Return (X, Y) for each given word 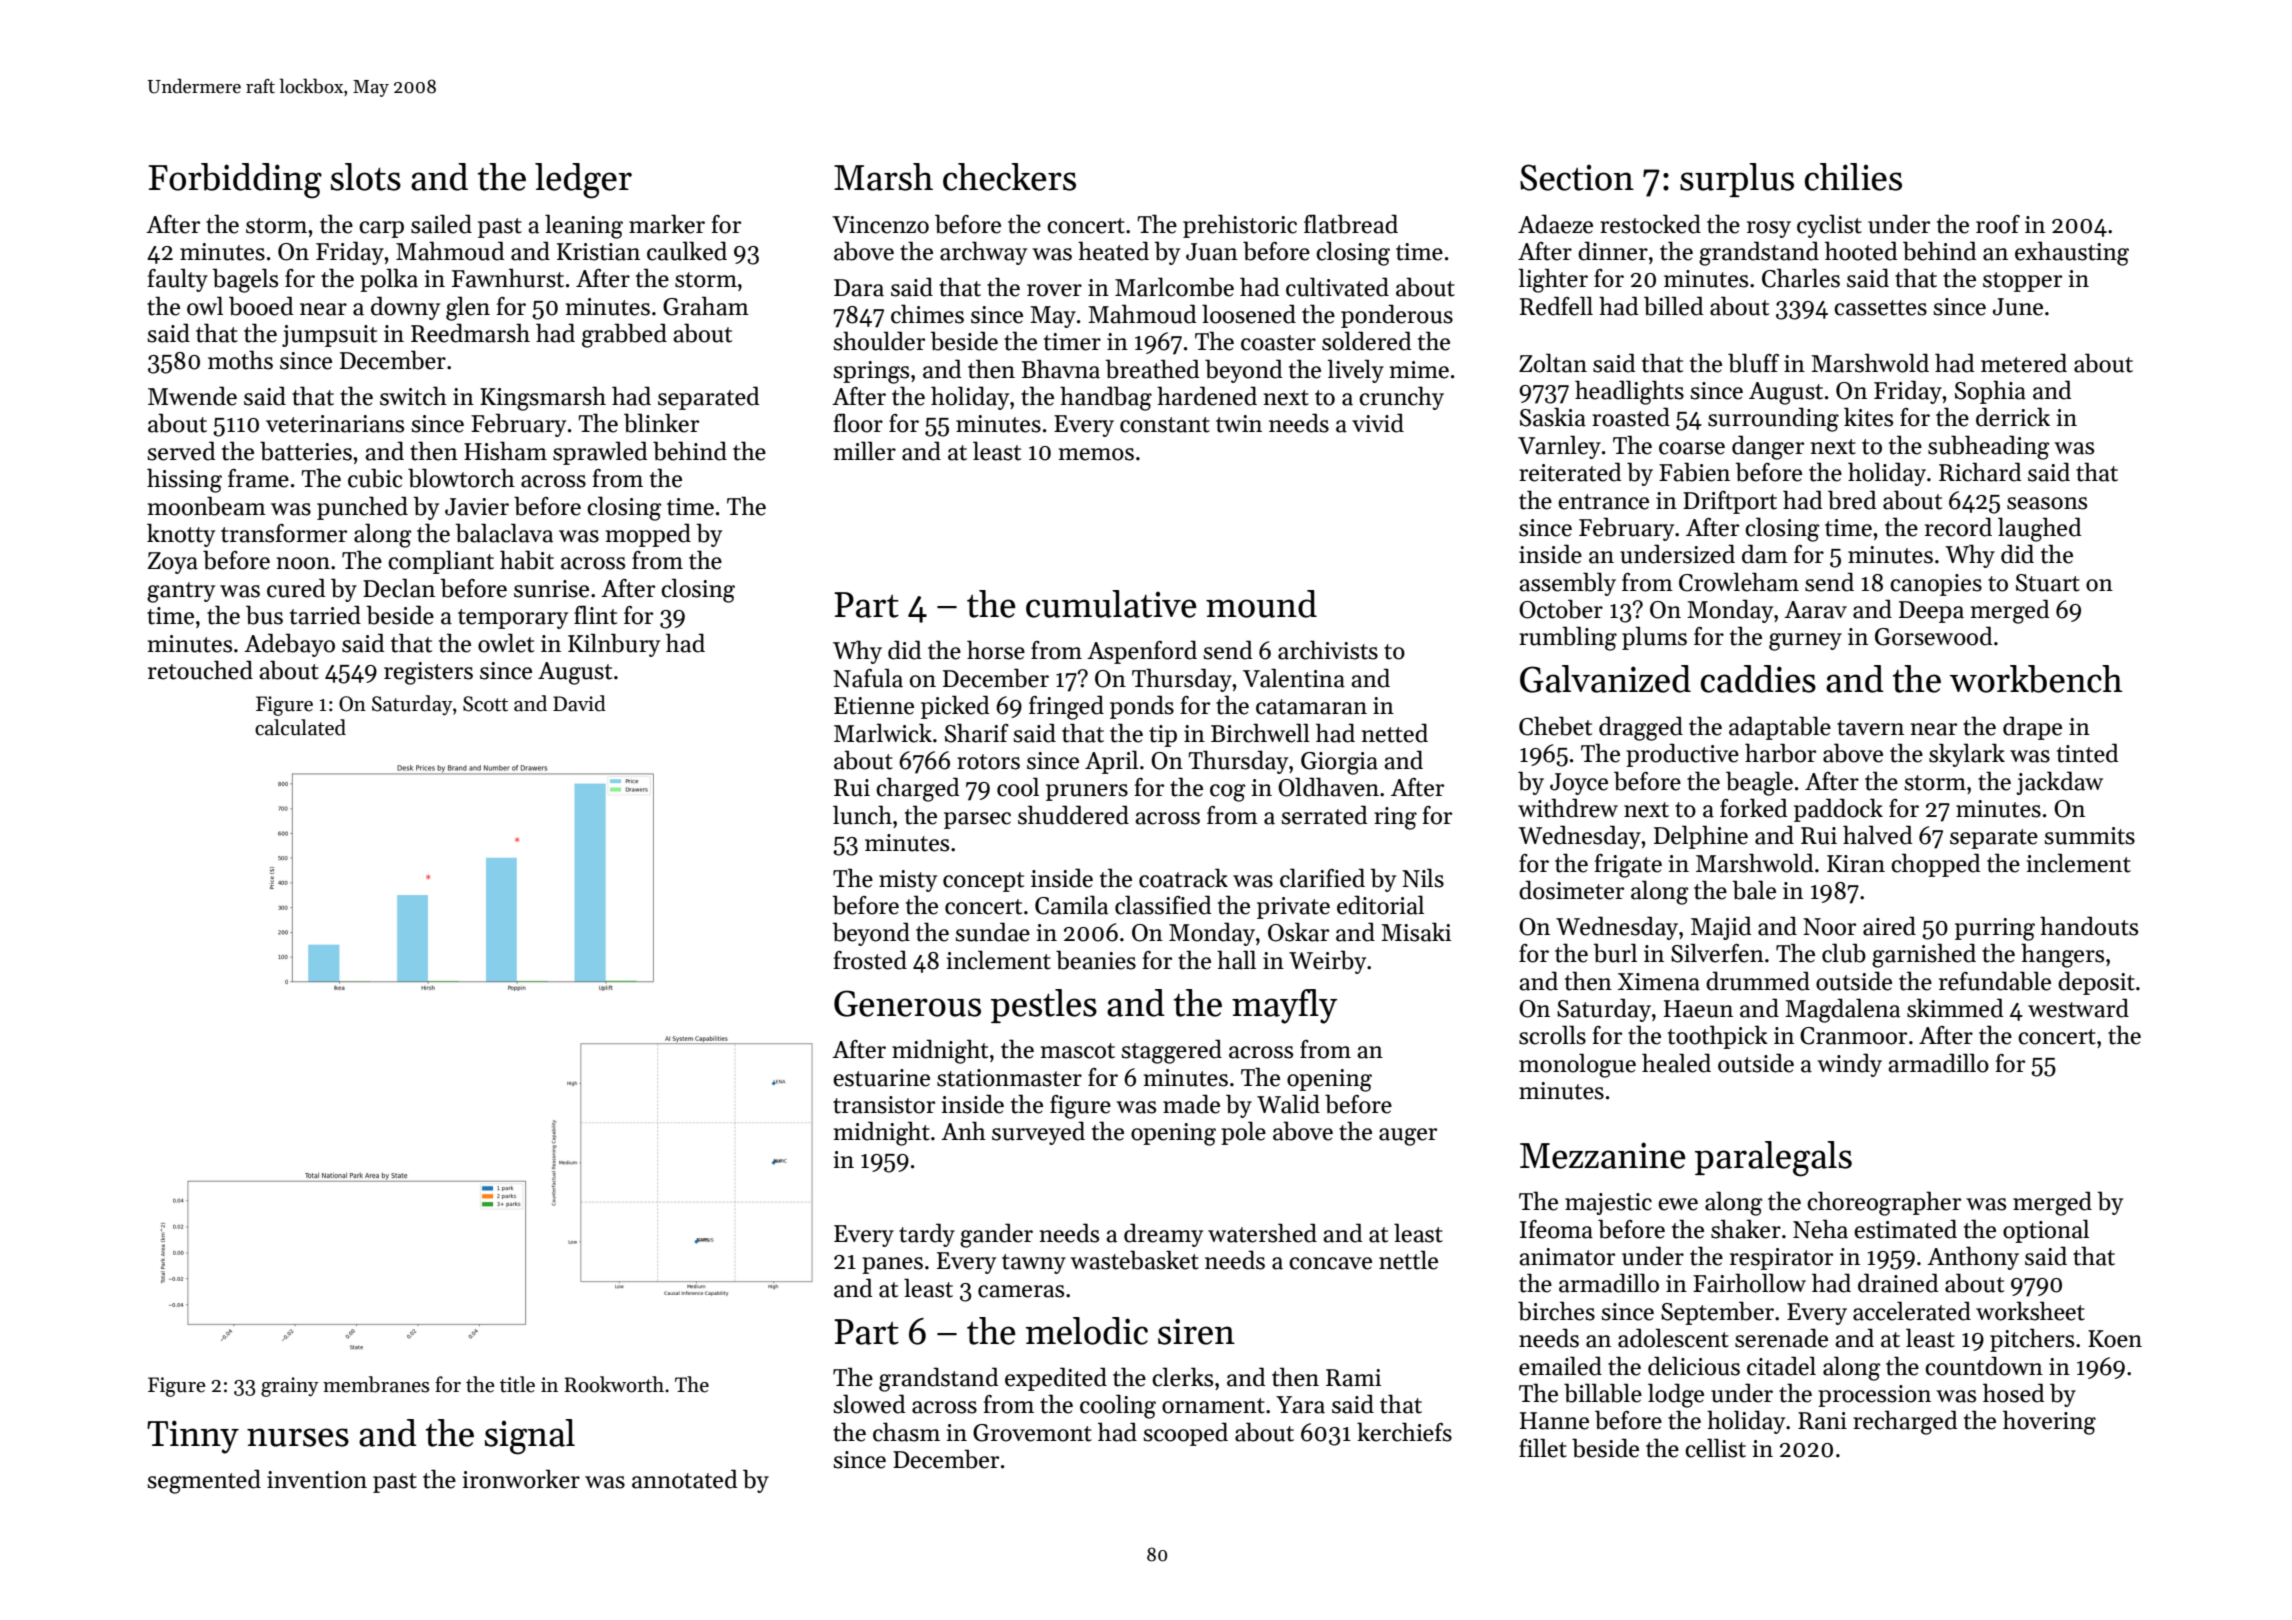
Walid (1288, 1104)
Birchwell (1260, 733)
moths (240, 360)
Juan (1212, 252)
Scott (485, 704)
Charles (1801, 278)
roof (1998, 224)
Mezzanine (1603, 1155)
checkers (1009, 177)
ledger (583, 181)
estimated (1905, 1229)
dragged (1641, 728)
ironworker (521, 1479)
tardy (927, 1235)
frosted (870, 960)
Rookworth (614, 1384)
